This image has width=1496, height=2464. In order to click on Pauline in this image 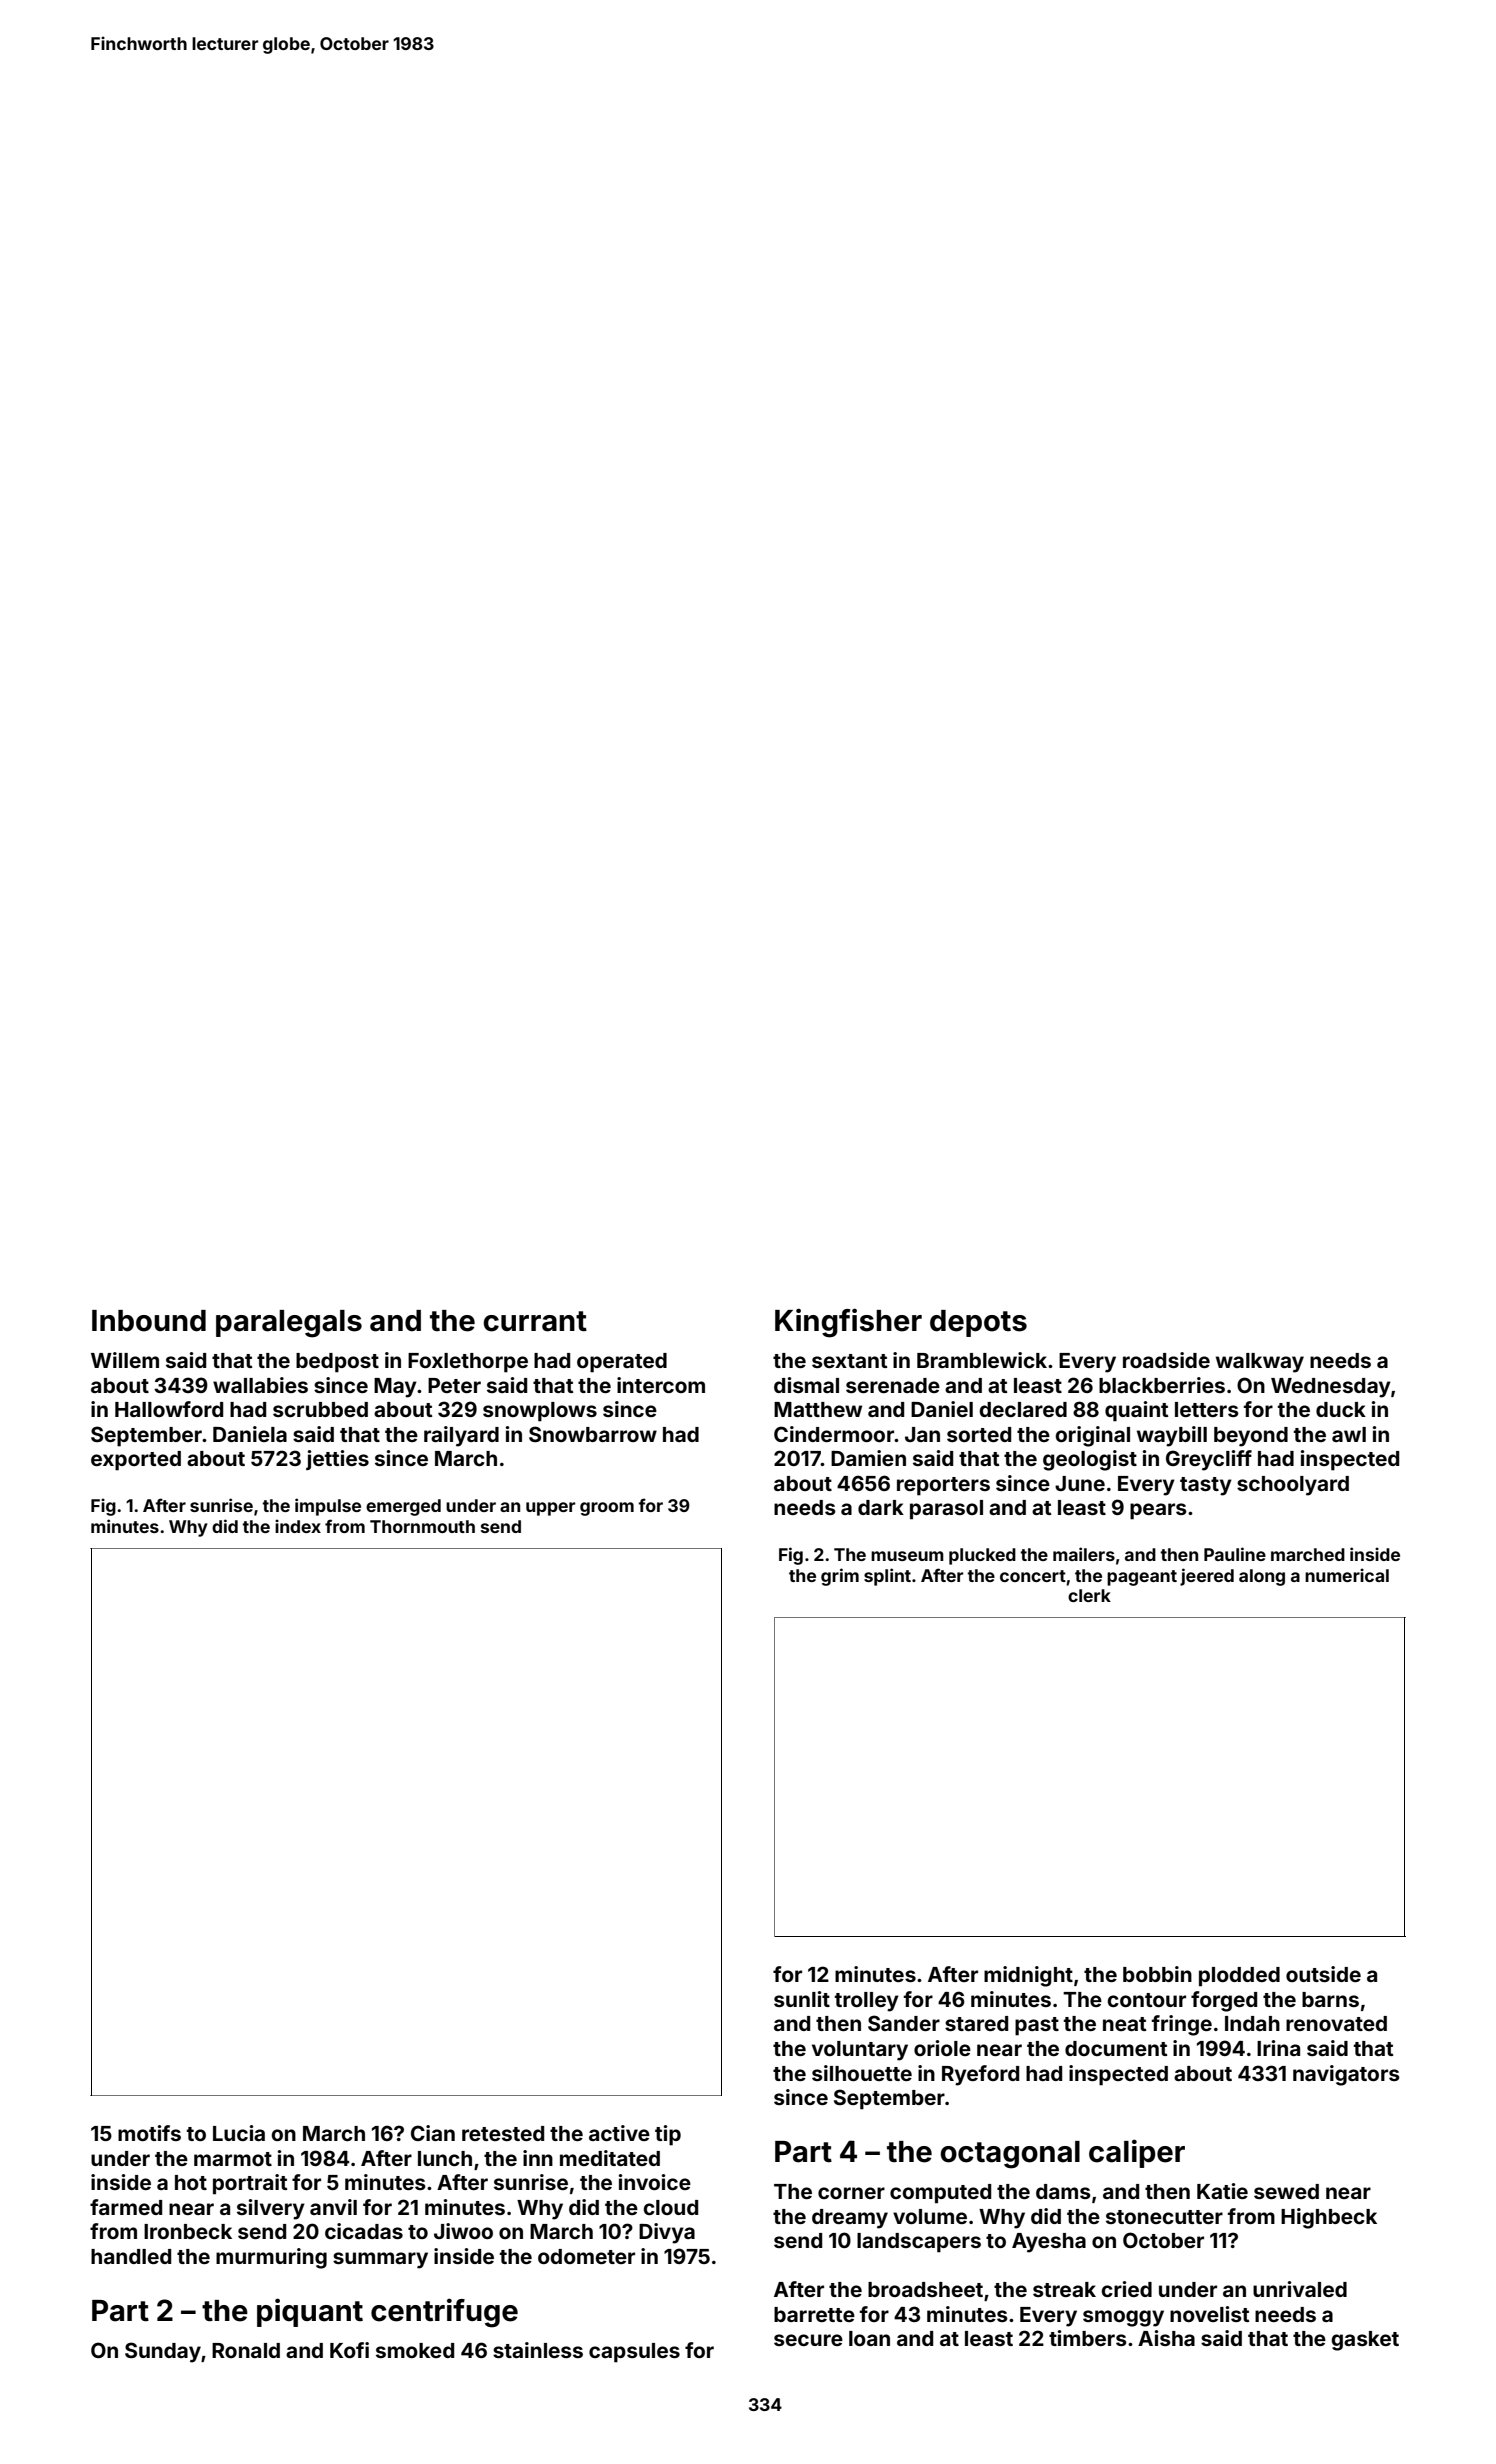, I will do `click(1235, 1554)`.
